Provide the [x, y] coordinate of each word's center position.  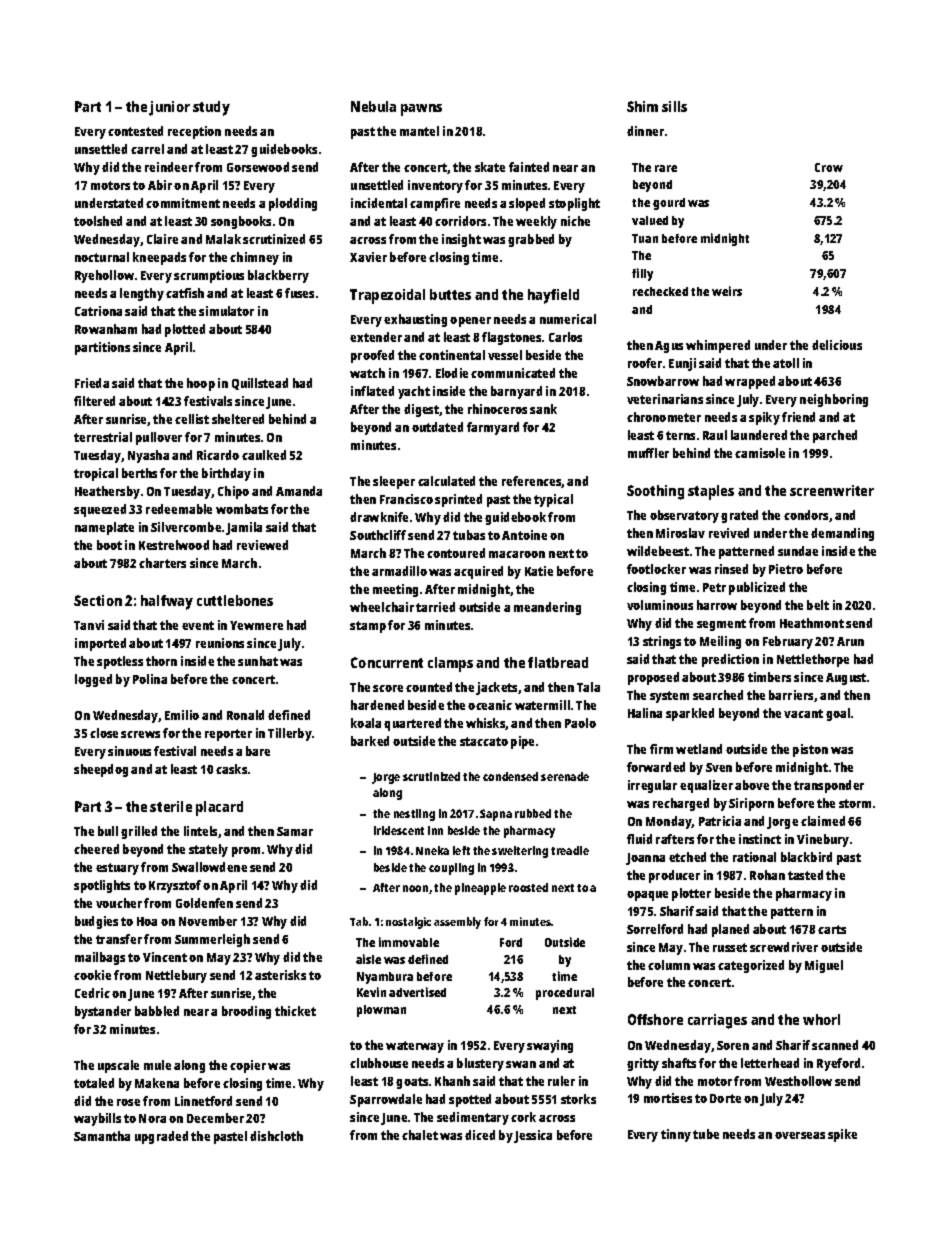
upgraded [161, 1137]
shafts [679, 1063]
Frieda [92, 383]
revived [729, 533]
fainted [529, 167]
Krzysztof [175, 886]
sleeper [394, 482]
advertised [417, 992]
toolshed [98, 221]
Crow [829, 167]
